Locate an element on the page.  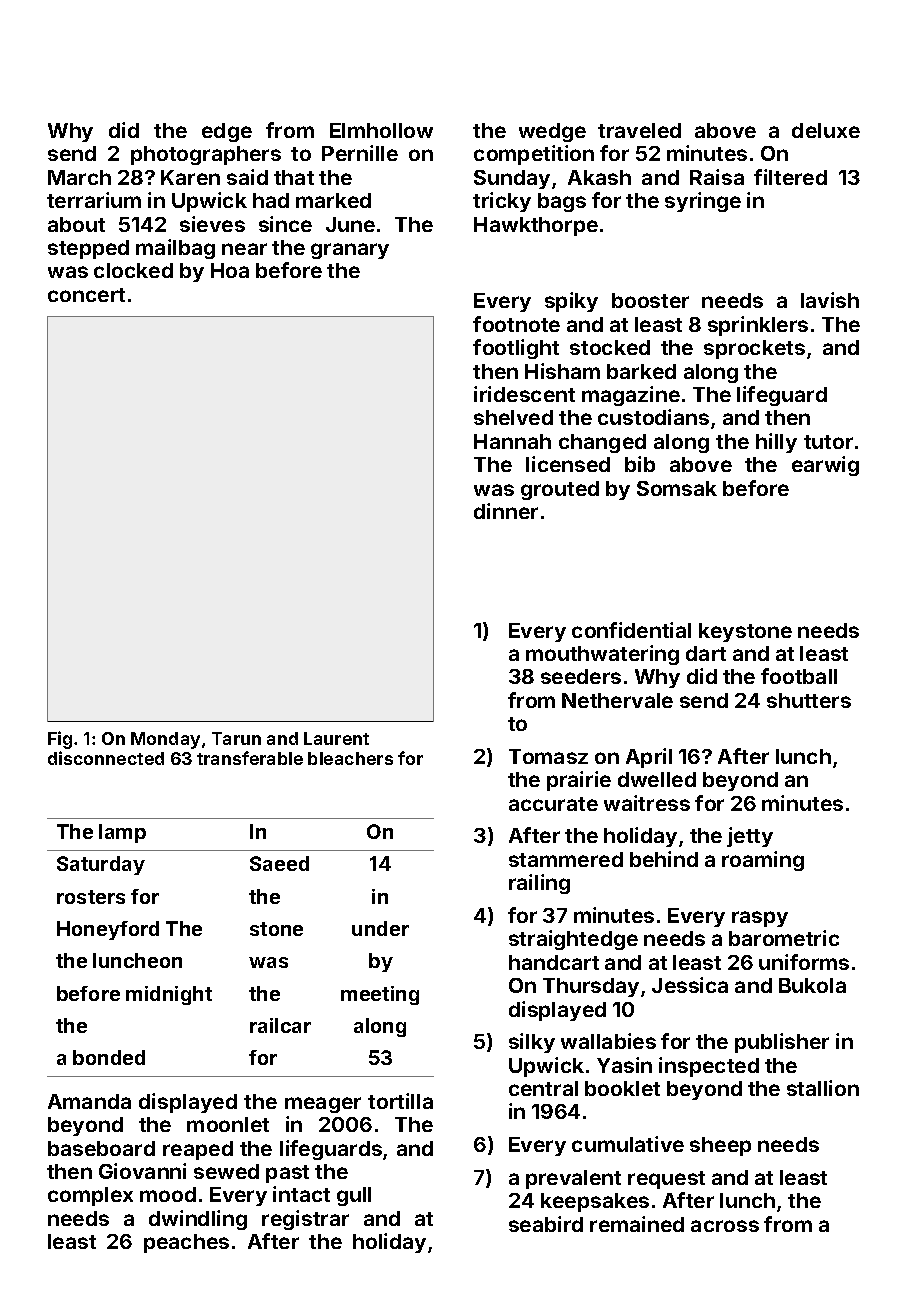
Sunday is located at coordinates (512, 179).
